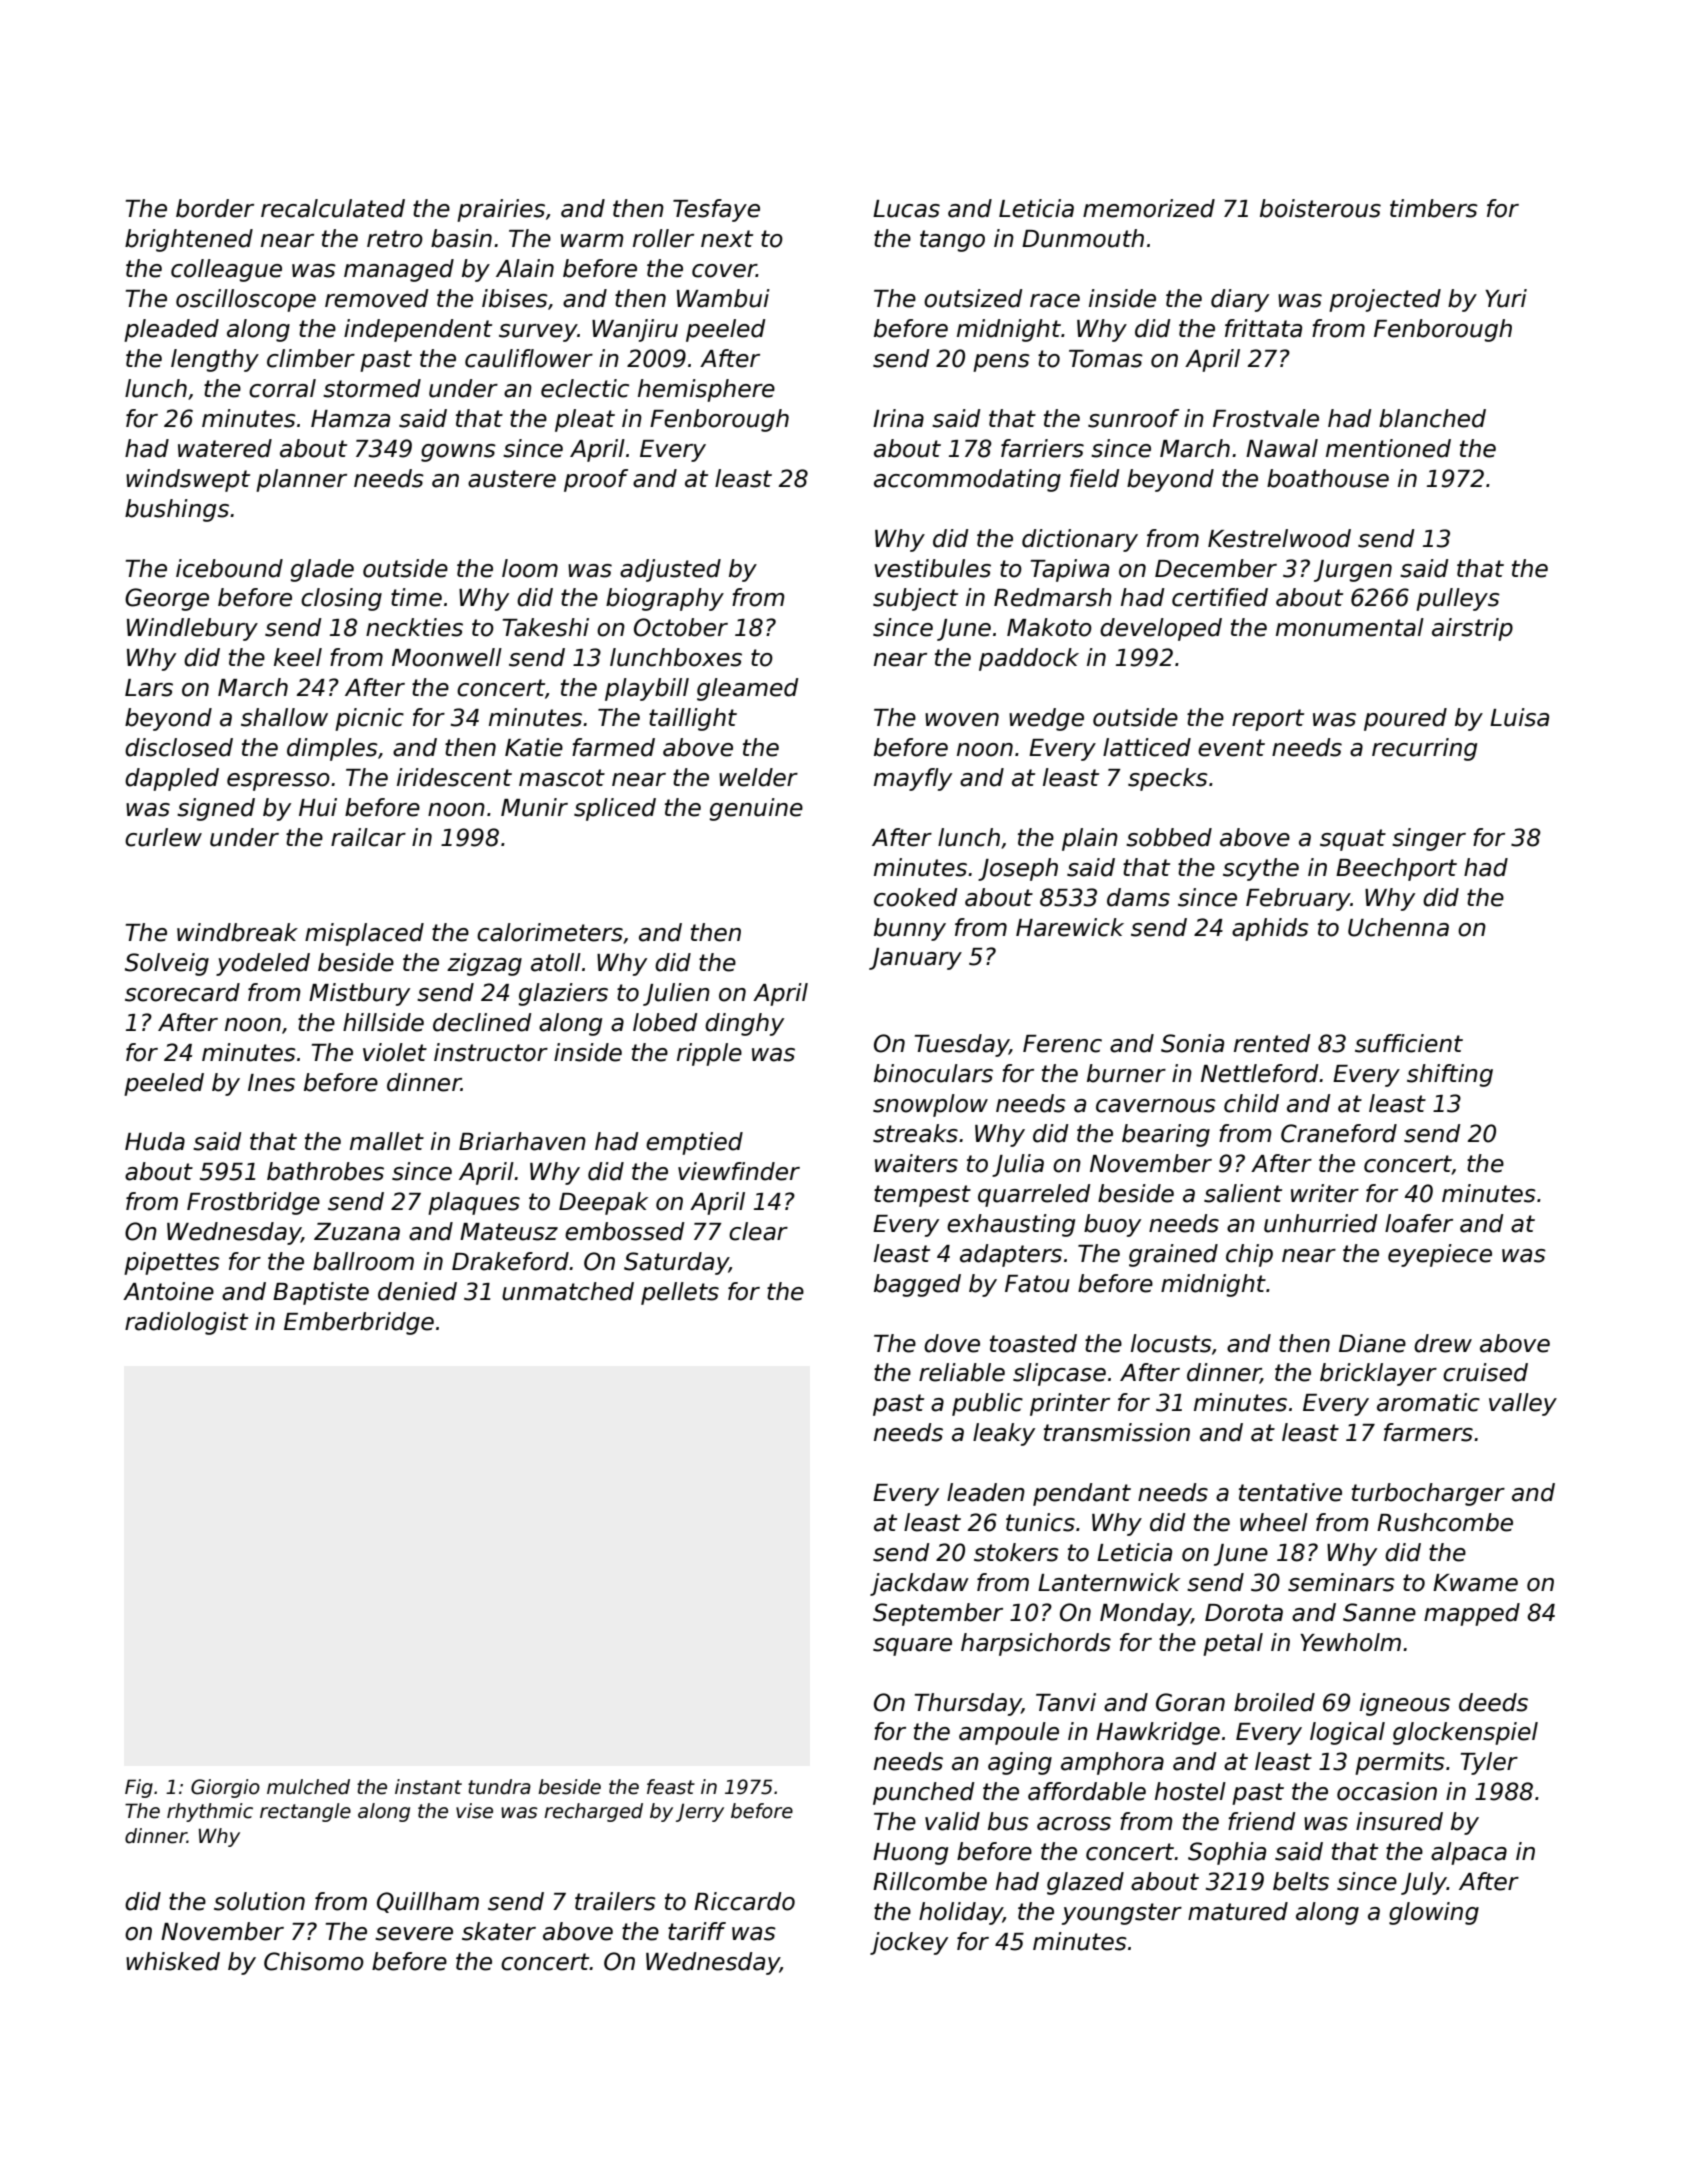 The image size is (1683, 2178). What do you see at coordinates (1429, 839) in the page?
I see `singer` at bounding box center [1429, 839].
